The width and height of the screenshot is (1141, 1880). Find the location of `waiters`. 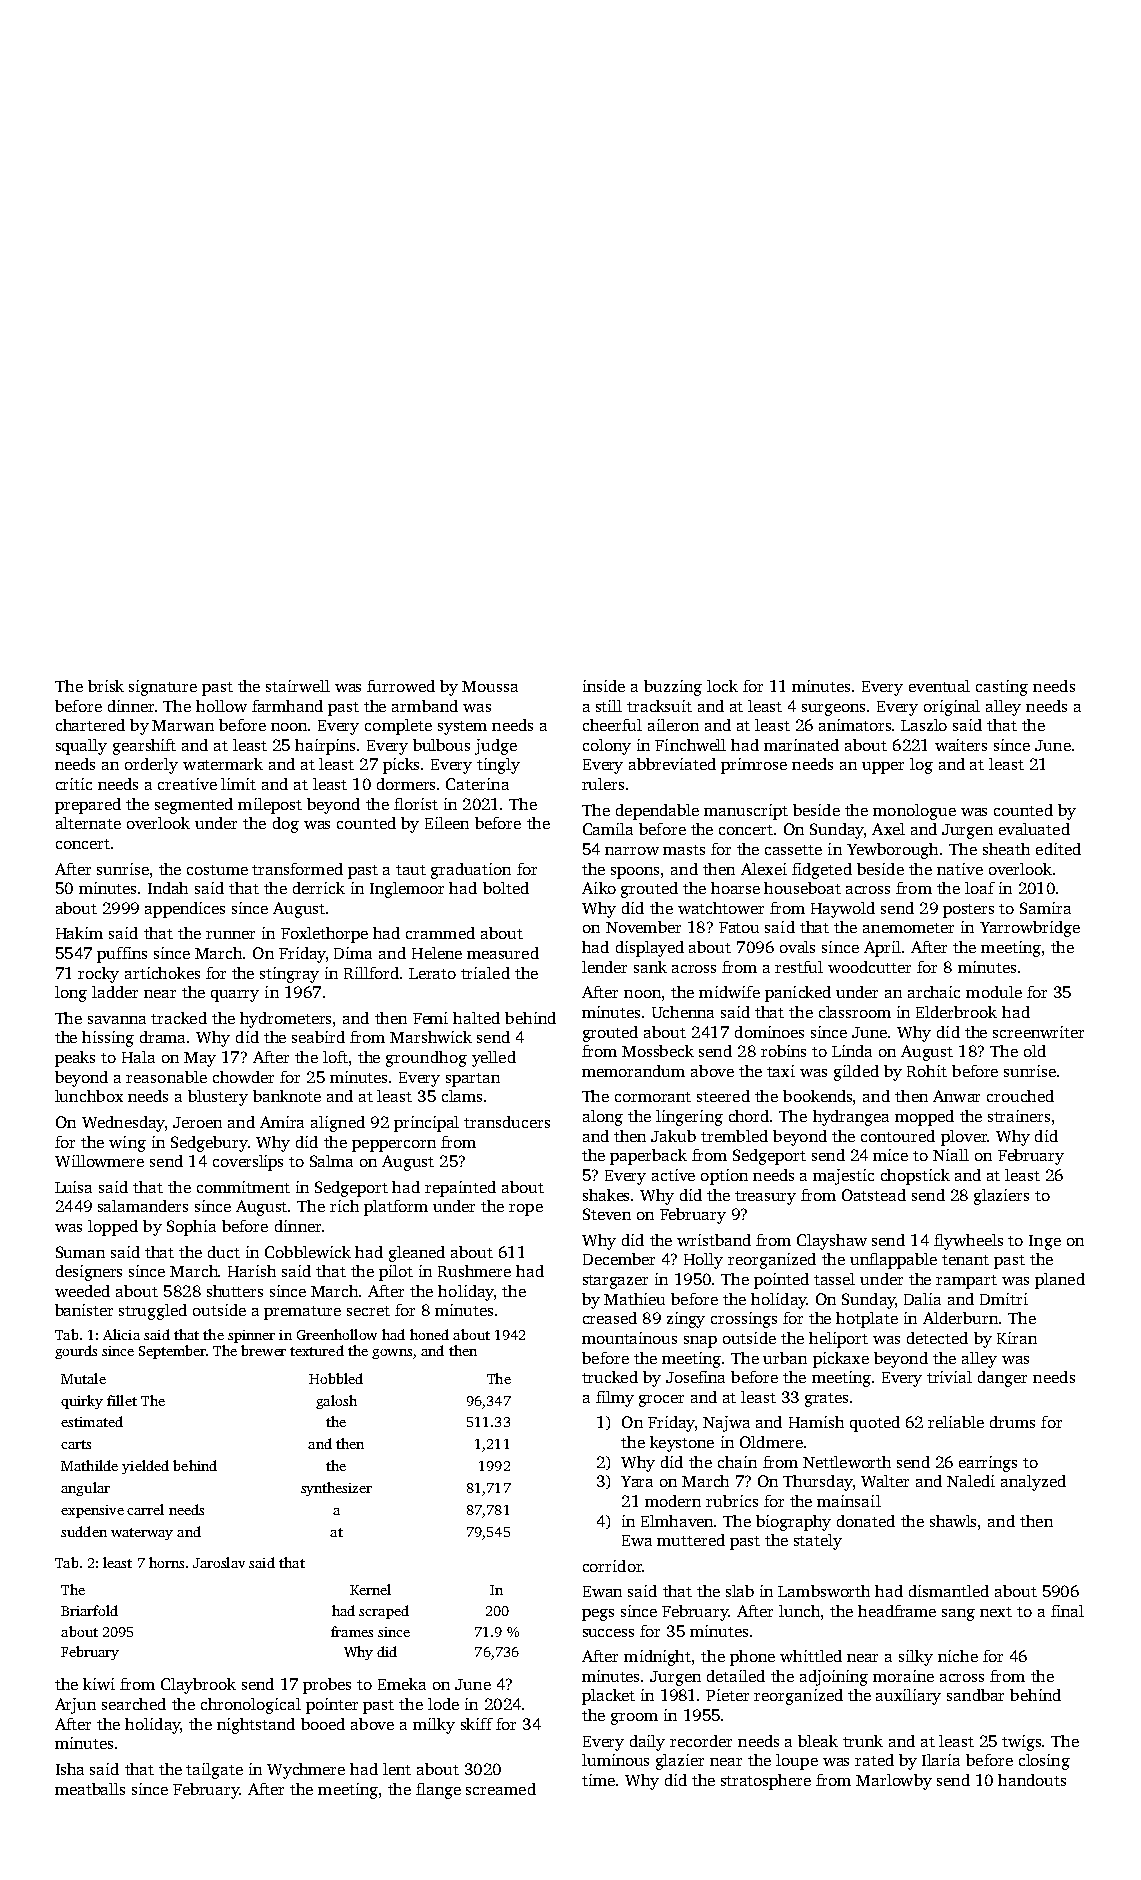

waiters is located at coordinates (961, 745).
